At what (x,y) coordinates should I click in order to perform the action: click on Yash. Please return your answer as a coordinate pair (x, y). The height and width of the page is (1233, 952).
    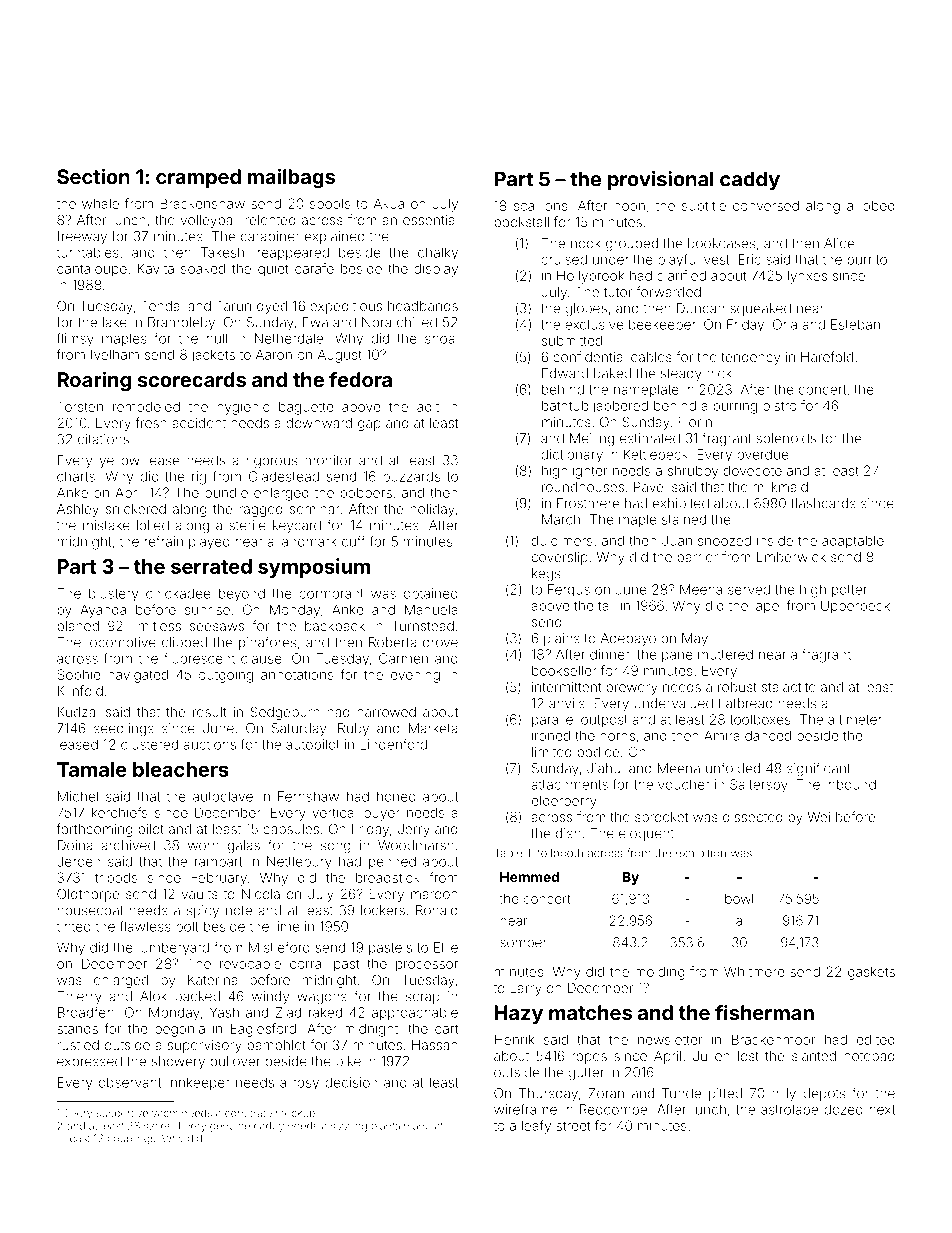
    Looking at the image, I should click on (224, 1012).
